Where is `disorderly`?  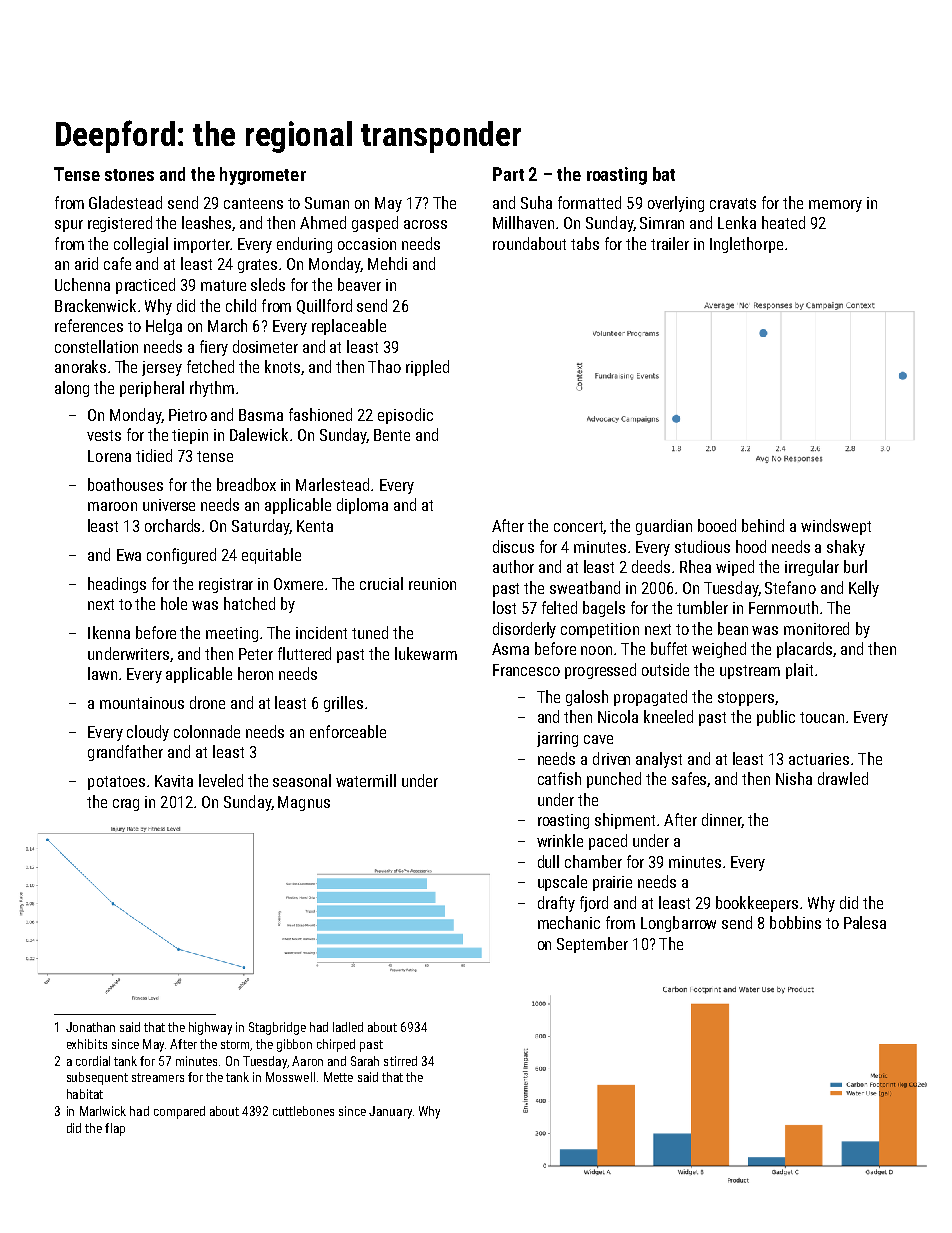 disorderly is located at coordinates (524, 630).
